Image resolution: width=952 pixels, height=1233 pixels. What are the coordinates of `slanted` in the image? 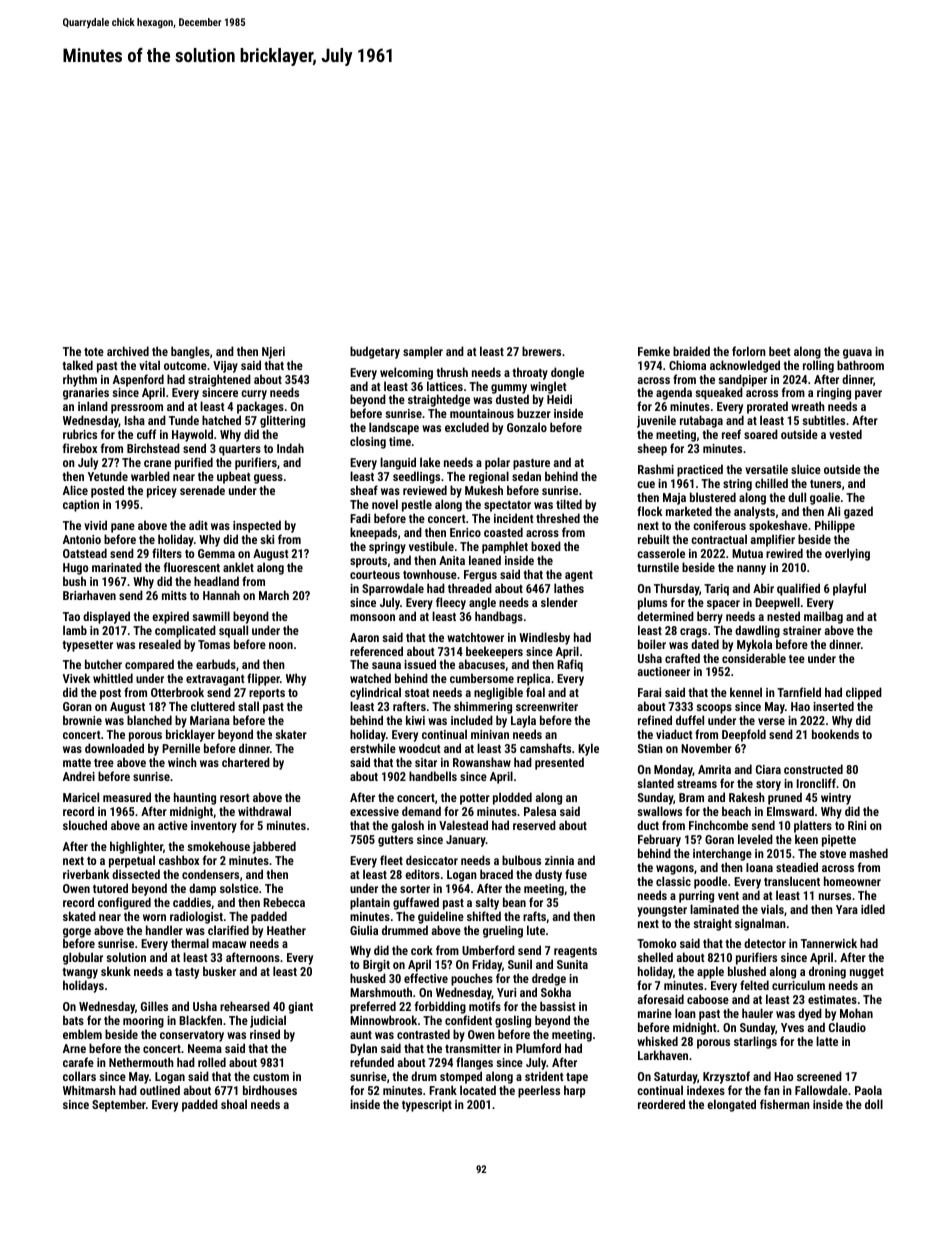 It's located at (655, 783).
